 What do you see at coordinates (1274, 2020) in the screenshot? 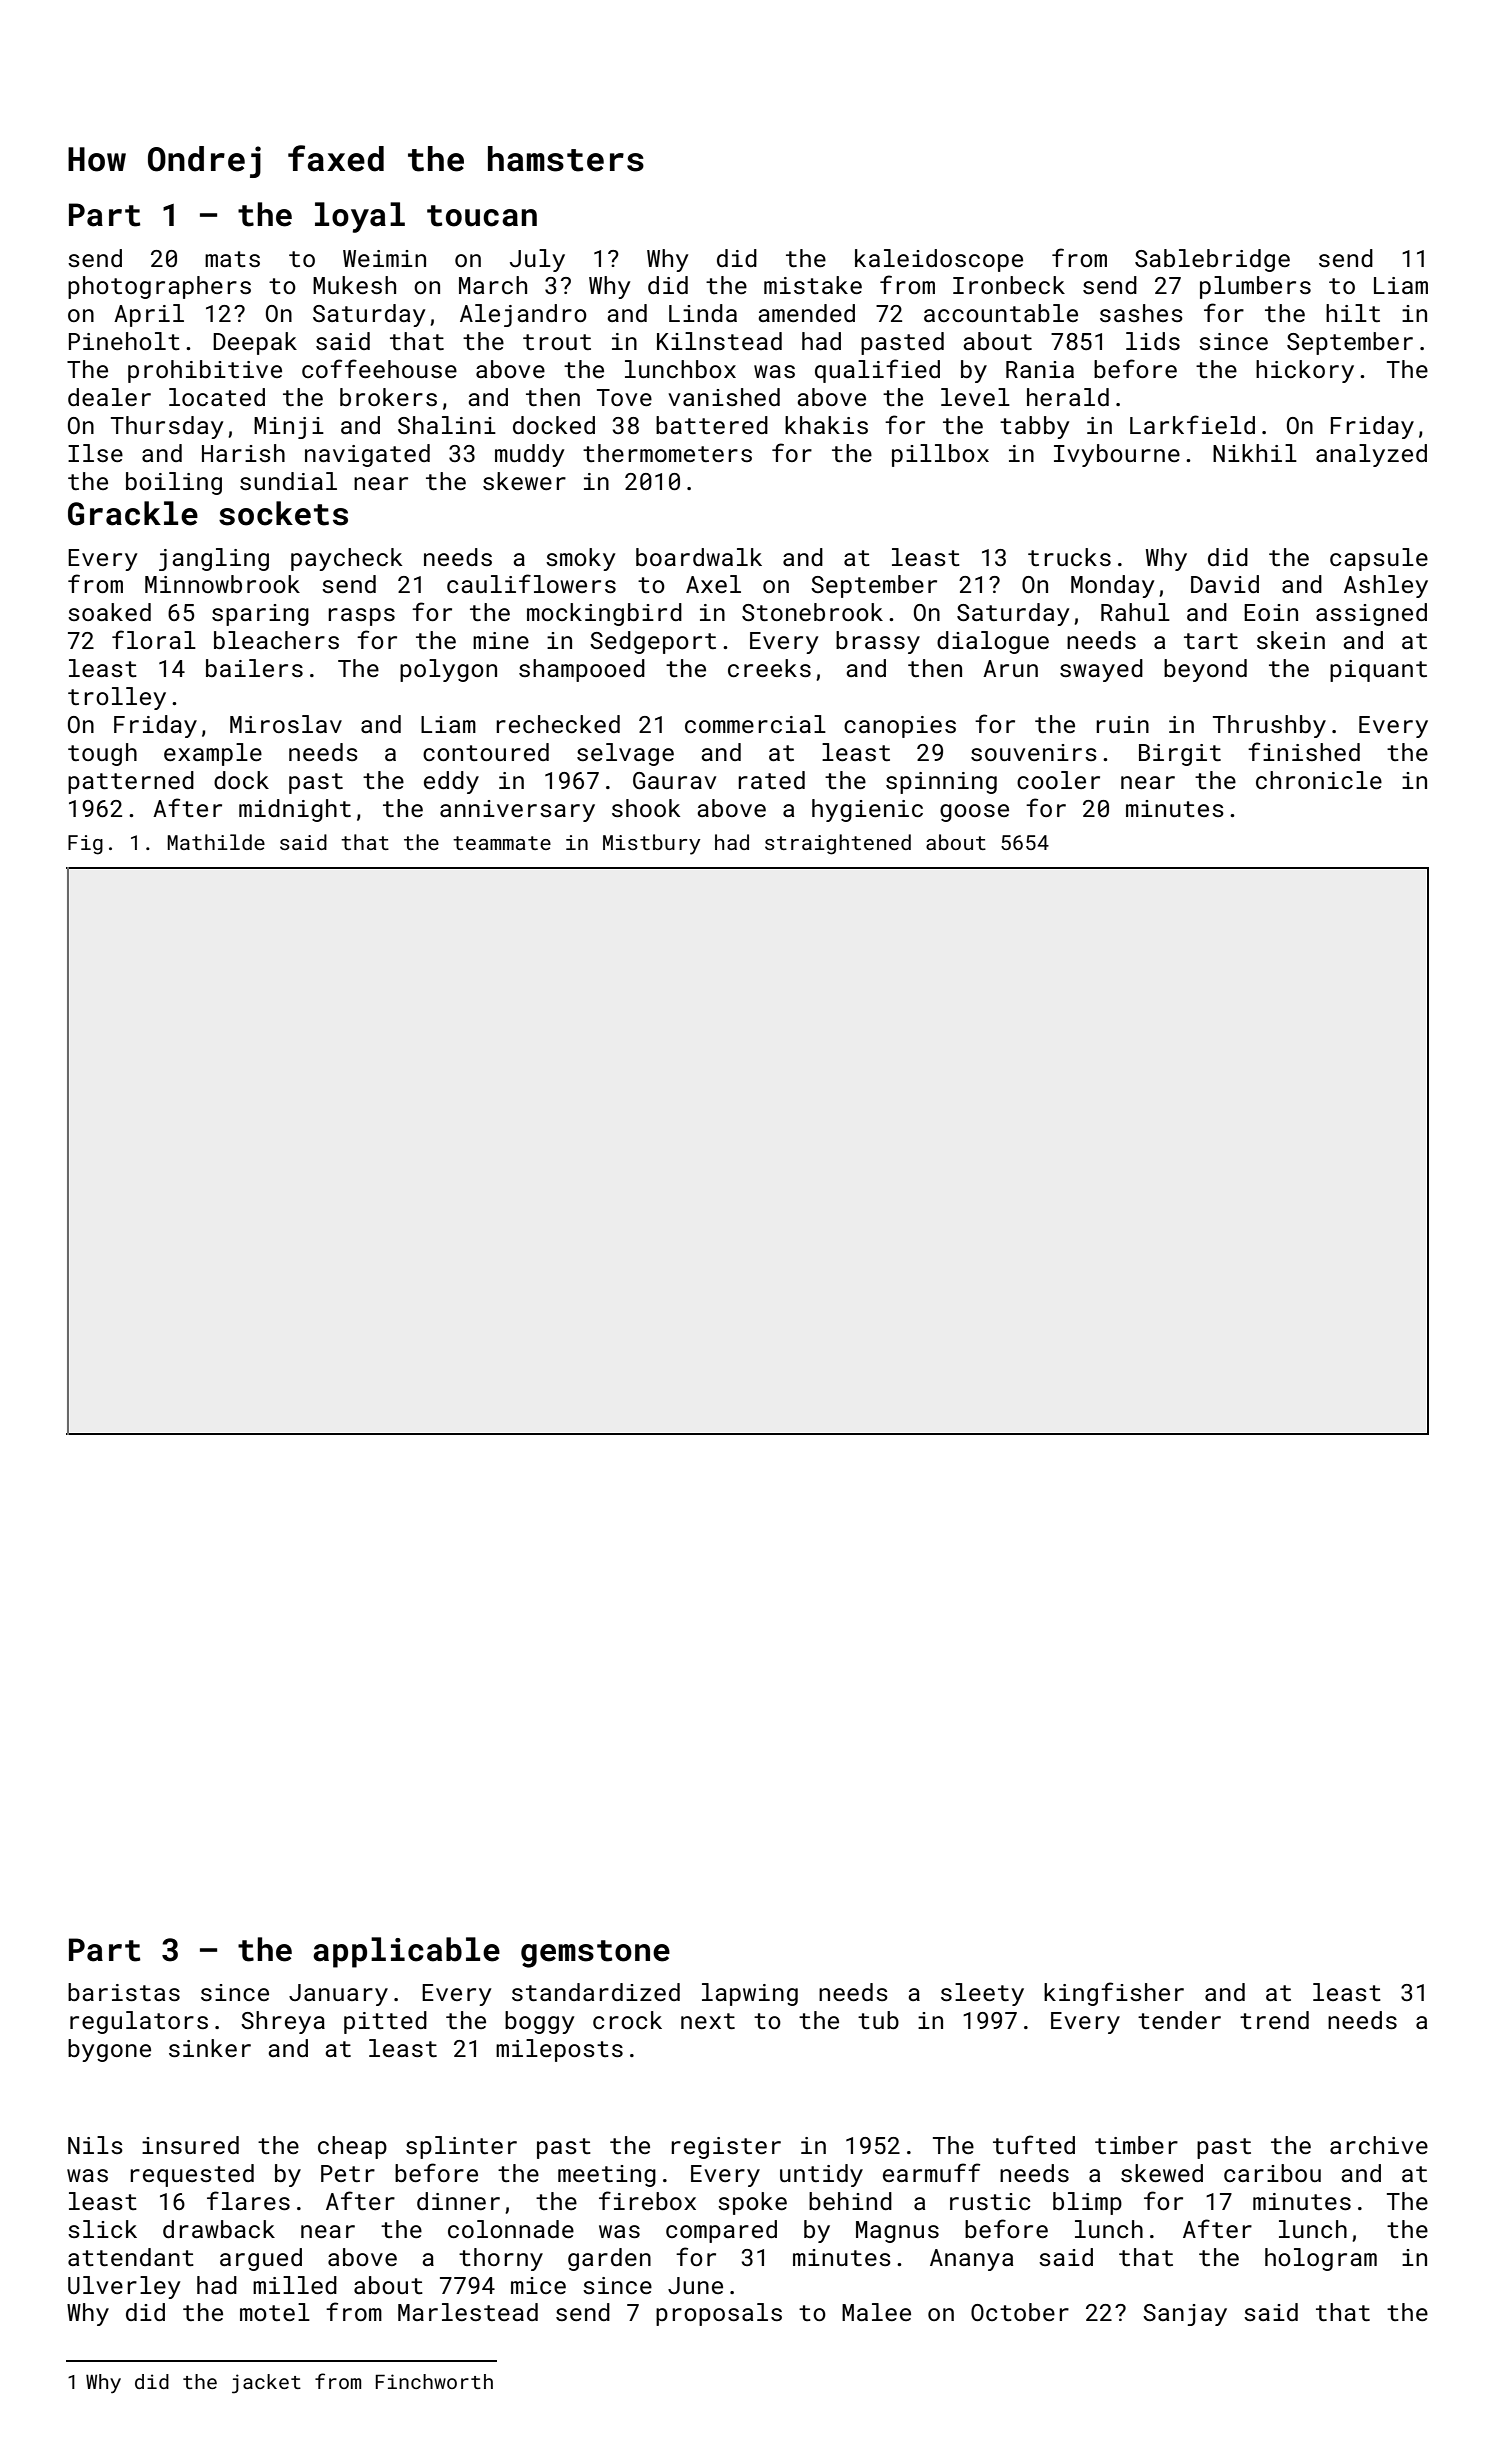
I see `trend` at bounding box center [1274, 2020].
